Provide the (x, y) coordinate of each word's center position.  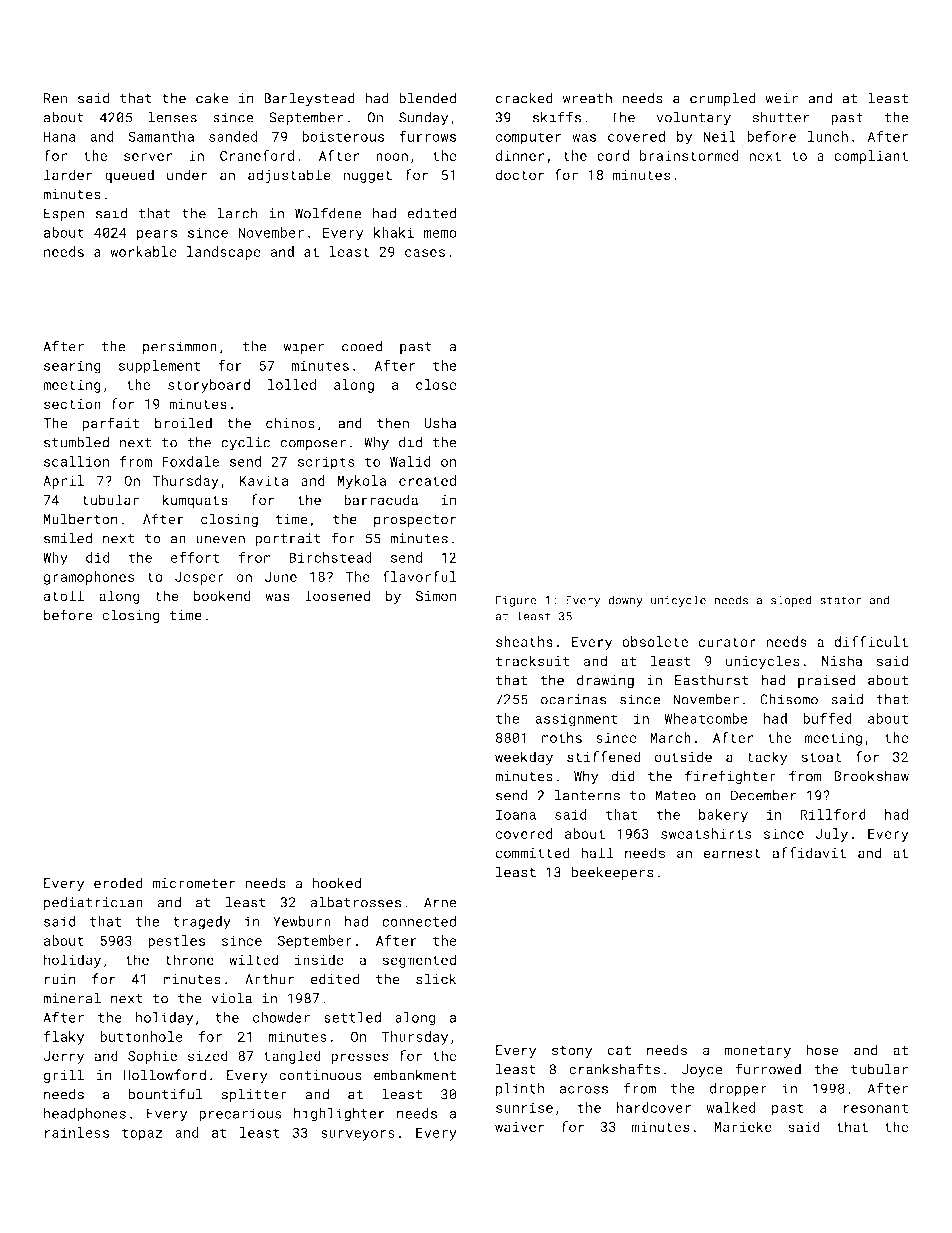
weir (781, 98)
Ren (55, 98)
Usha (440, 423)
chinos (290, 423)
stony (572, 1052)
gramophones (89, 578)
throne (189, 959)
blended (427, 98)
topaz (142, 1134)
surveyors (358, 1135)
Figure (516, 601)
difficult (871, 641)
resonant (876, 1108)
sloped (791, 601)
